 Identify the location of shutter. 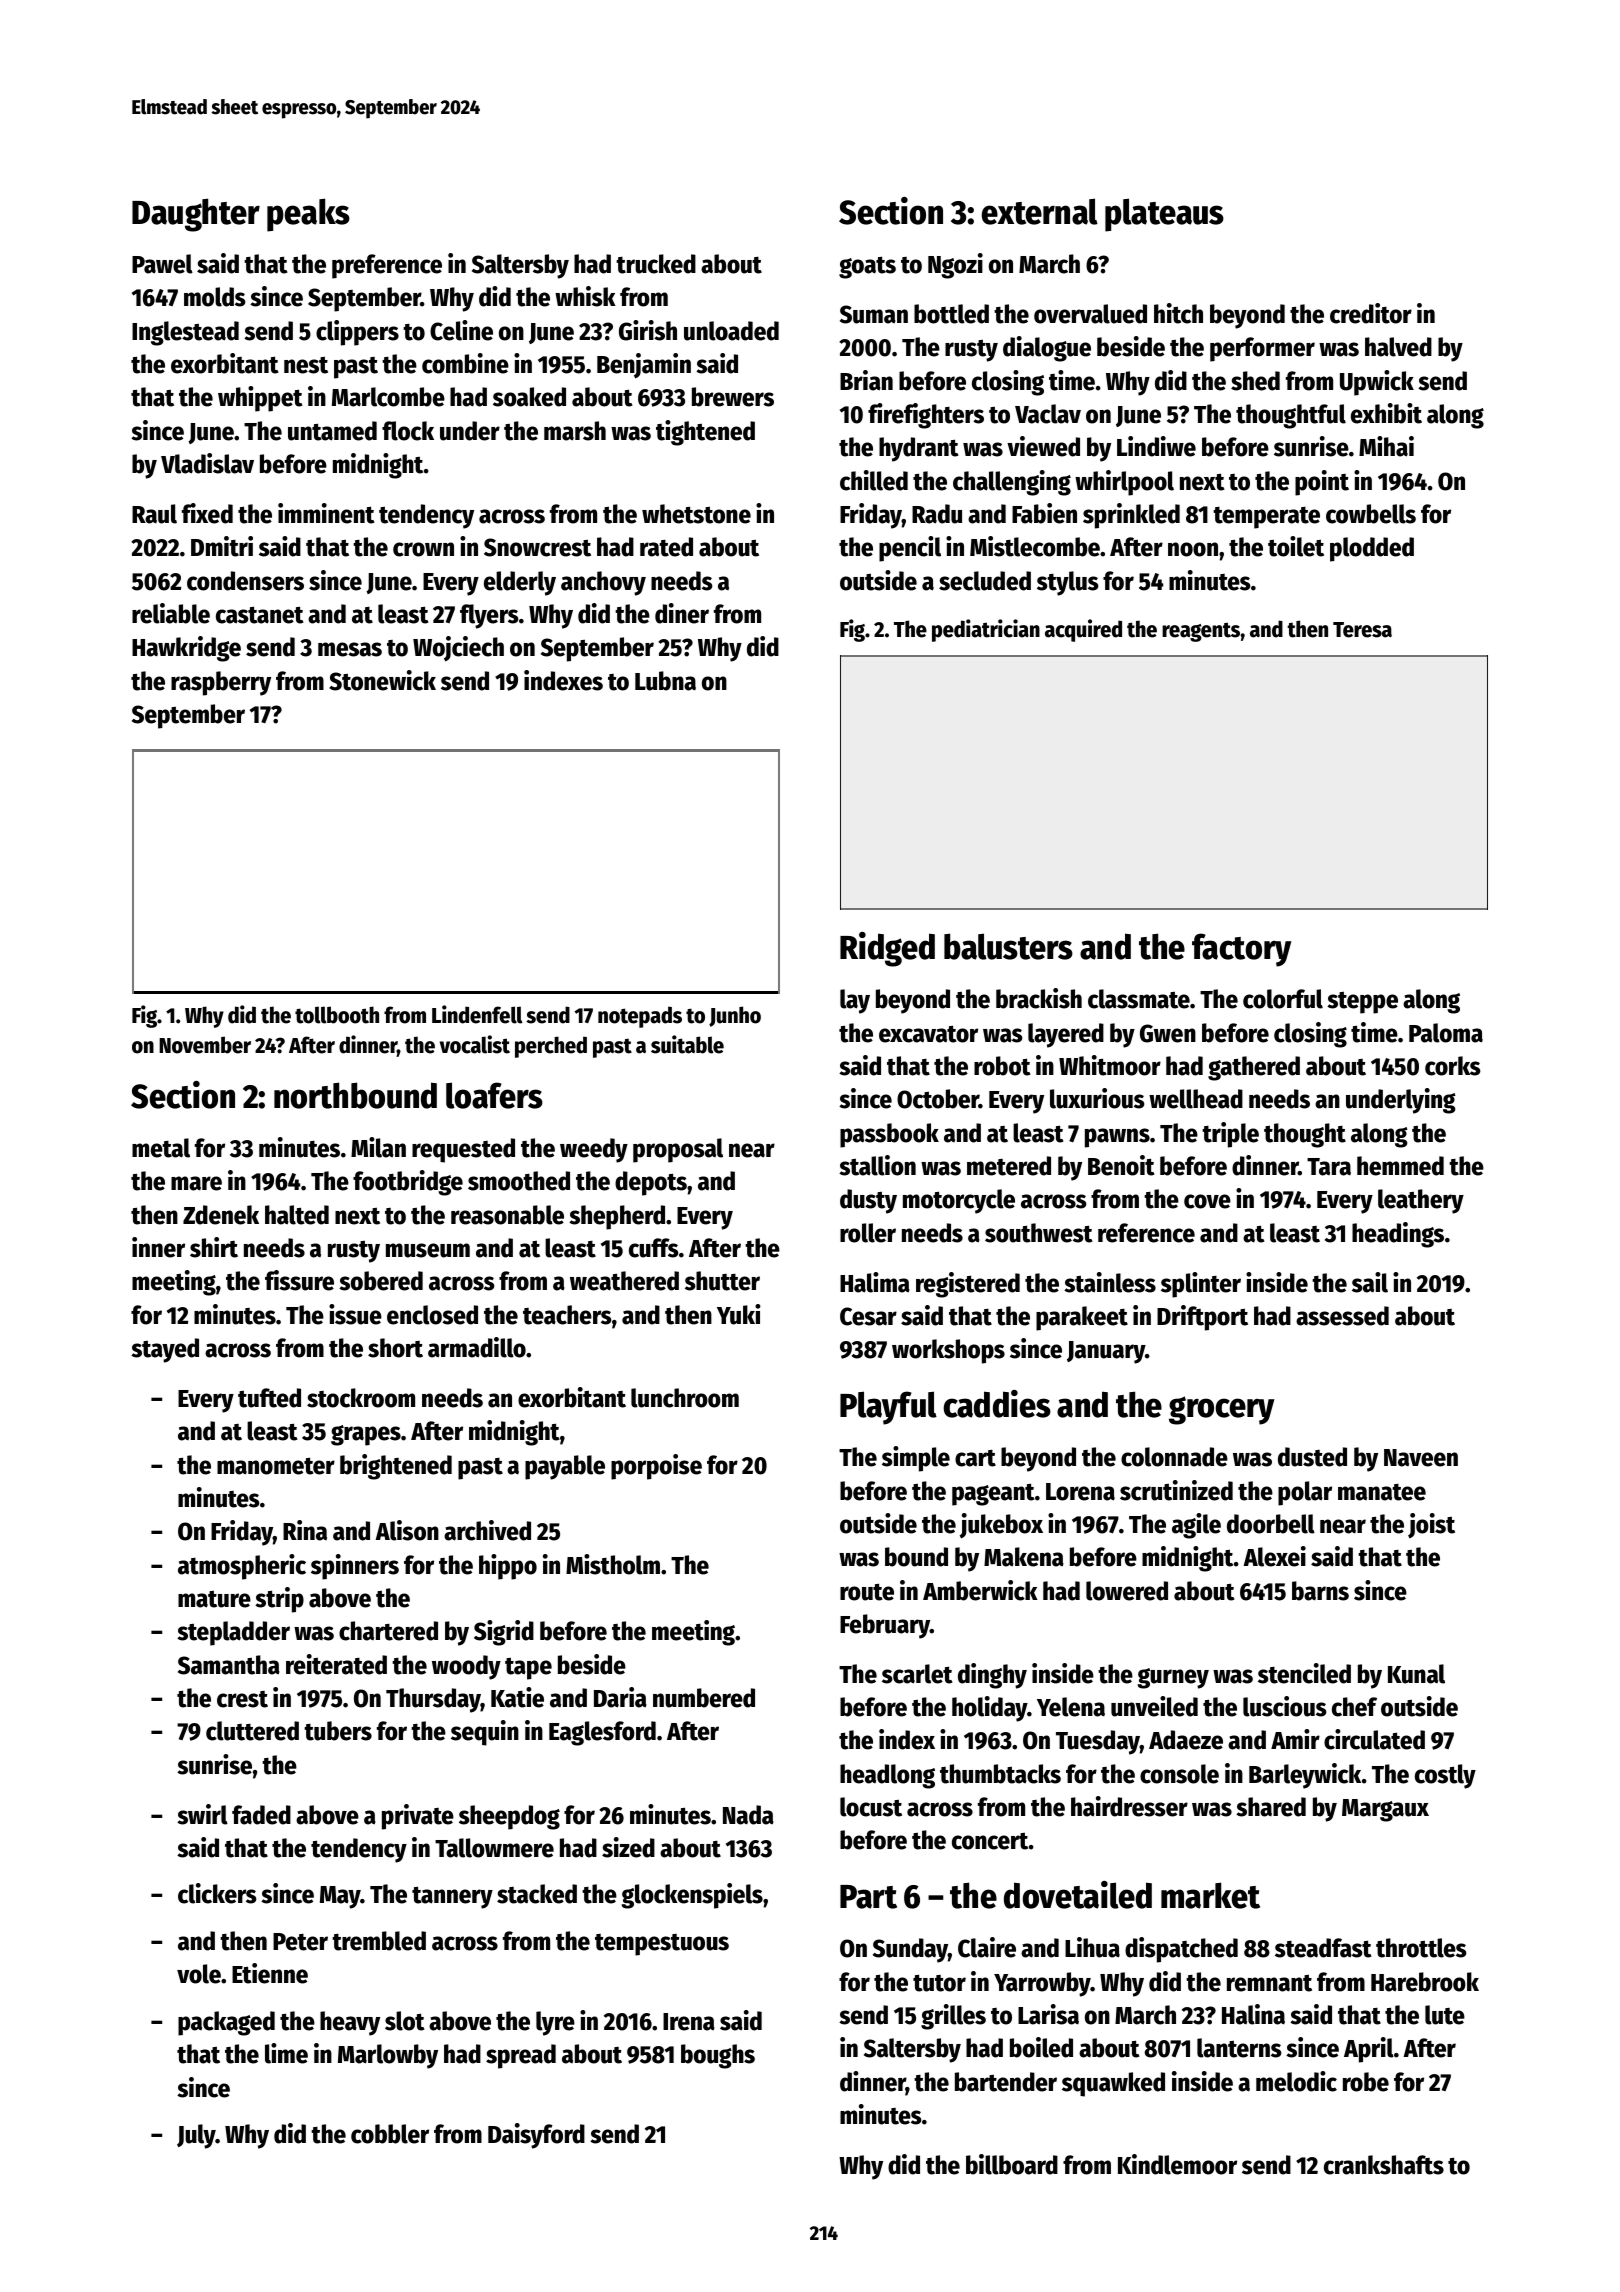
(722, 1281).
